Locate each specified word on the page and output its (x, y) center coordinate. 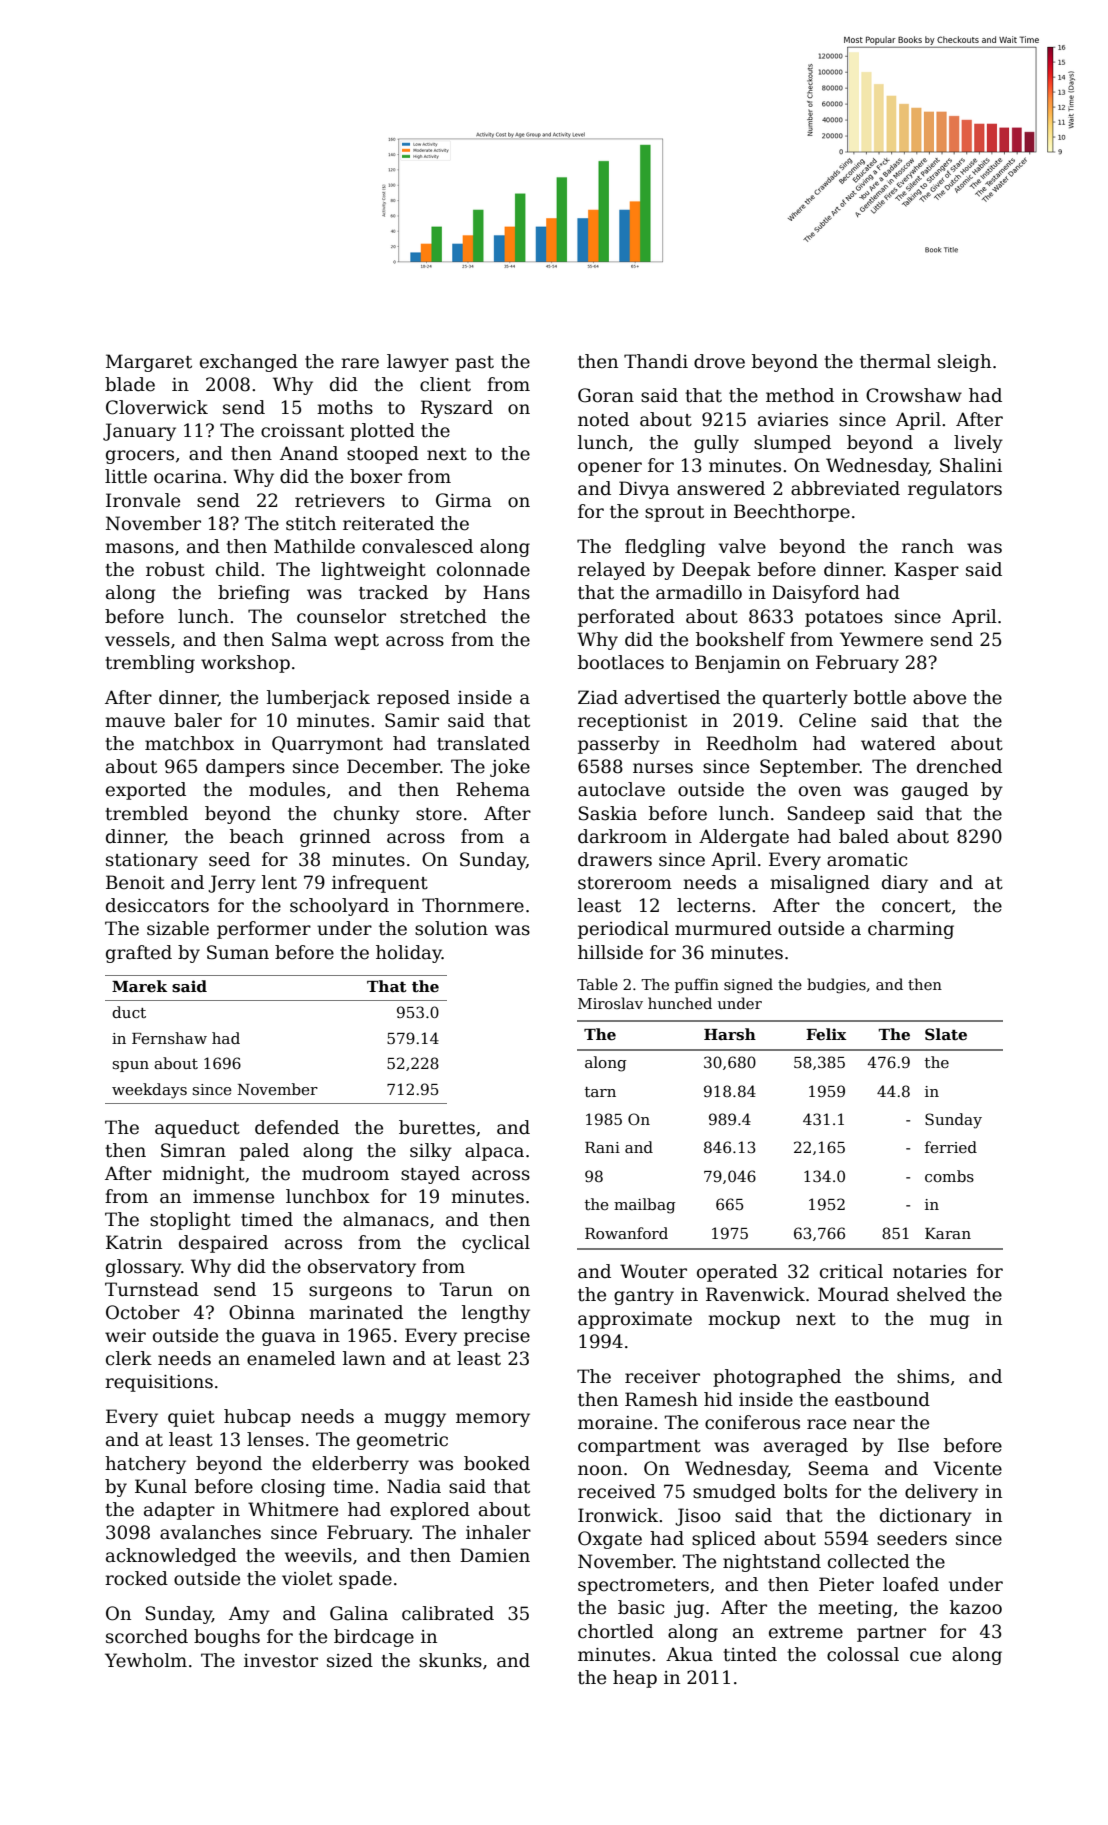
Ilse (913, 1445)
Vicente (967, 1468)
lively (978, 444)
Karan (948, 1233)
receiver (662, 1377)
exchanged (249, 363)
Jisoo (698, 1517)
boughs (227, 1638)
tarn (600, 1092)
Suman (238, 952)
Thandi (656, 361)
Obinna (262, 1312)
